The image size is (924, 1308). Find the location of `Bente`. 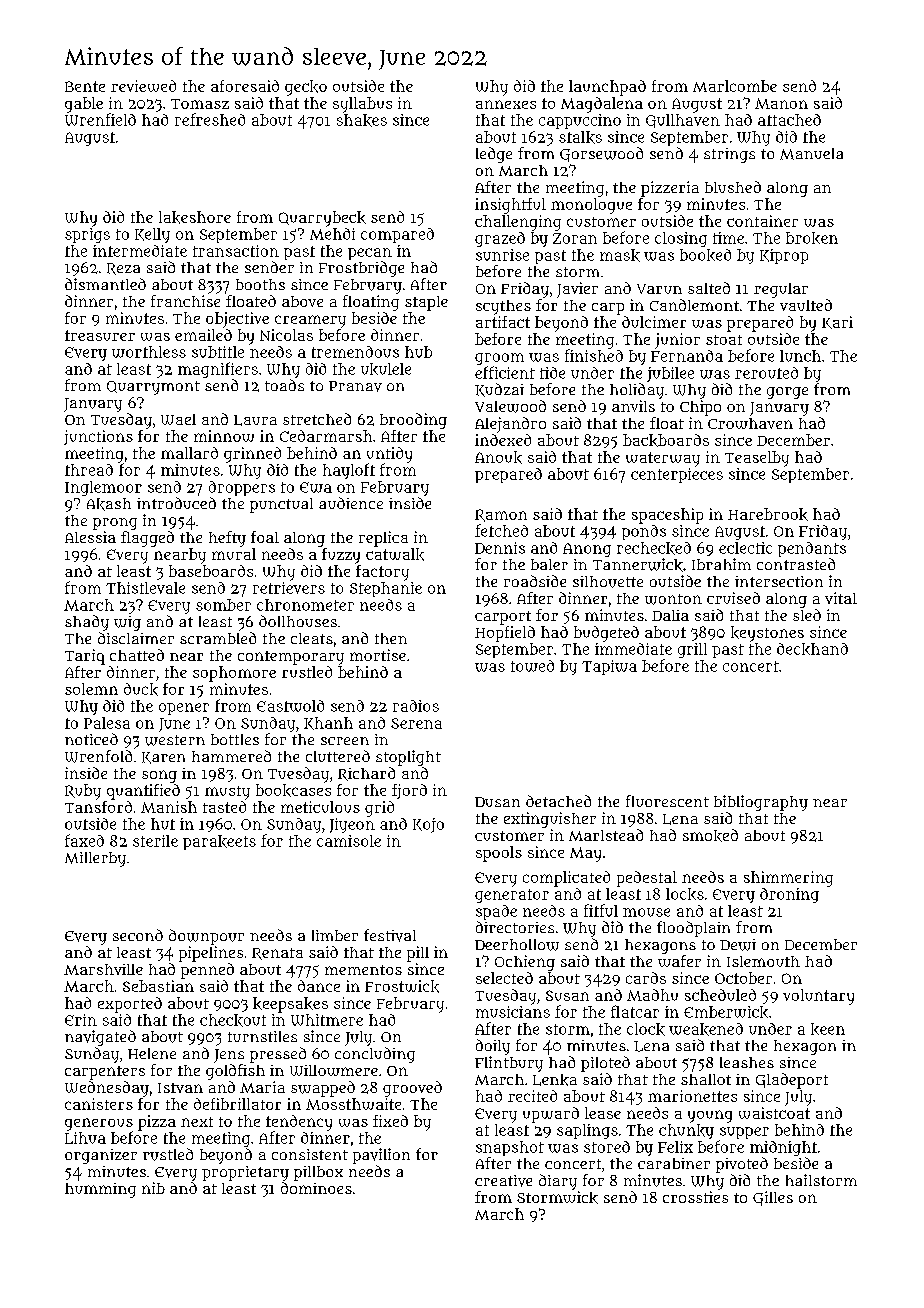

Bente is located at coordinates (85, 86).
